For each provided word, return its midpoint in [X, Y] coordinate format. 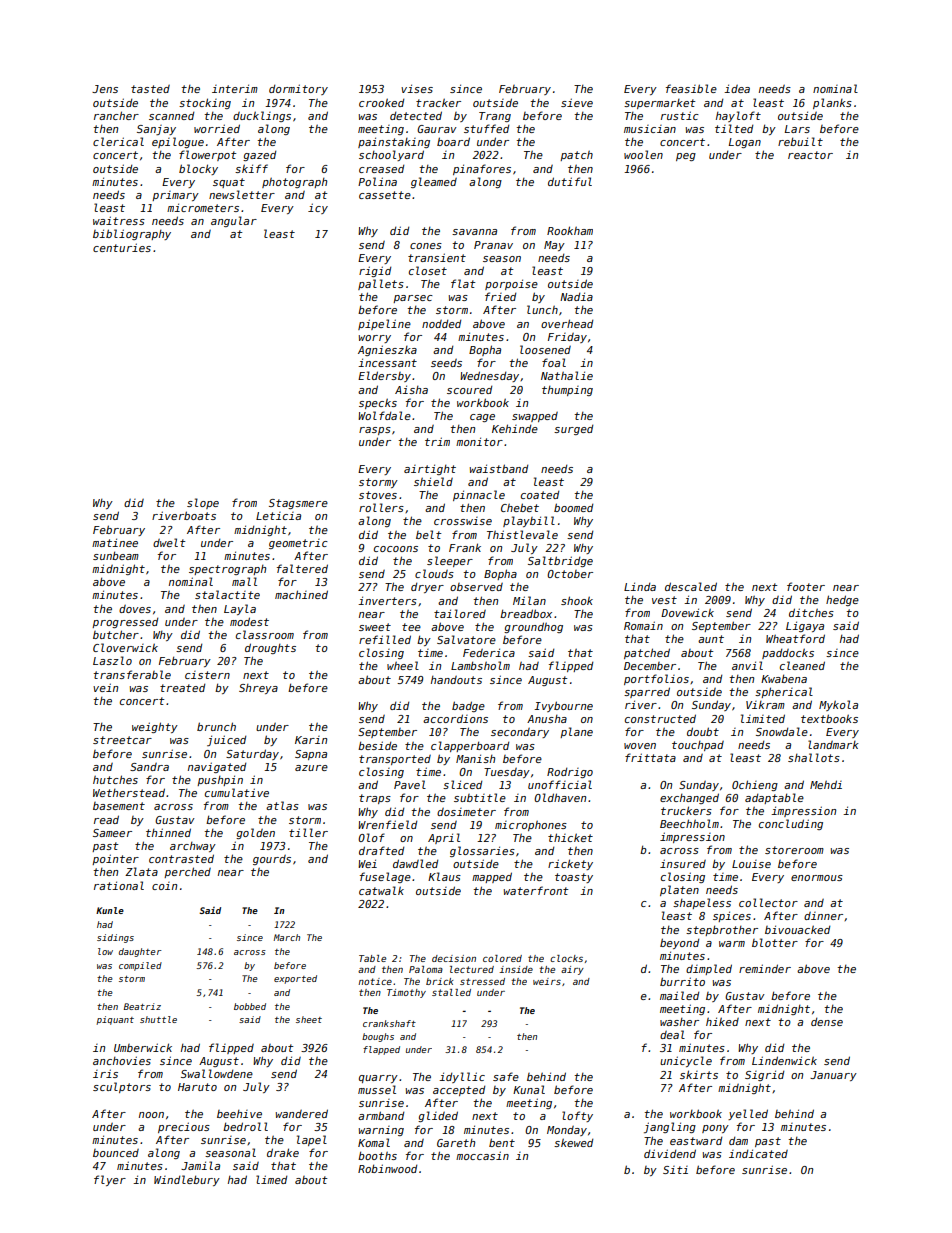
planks [832, 103]
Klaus [444, 876]
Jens [105, 89]
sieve [577, 102]
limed [271, 1179]
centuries [122, 247]
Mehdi [826, 784]
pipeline [384, 324]
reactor [810, 155]
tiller [308, 832]
